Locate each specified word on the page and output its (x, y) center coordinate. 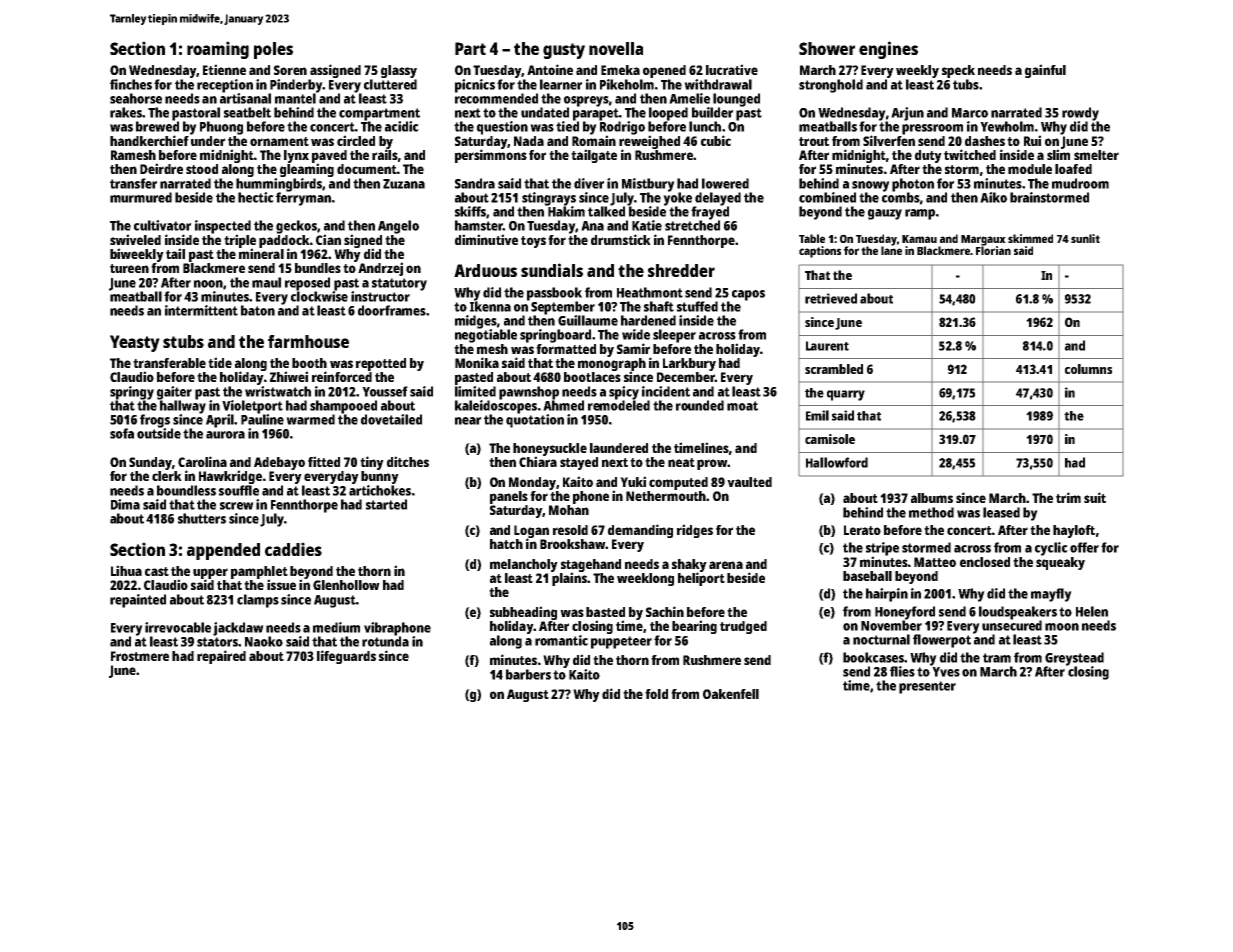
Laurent (827, 346)
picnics (475, 86)
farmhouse (308, 341)
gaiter (174, 393)
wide (636, 334)
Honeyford (905, 613)
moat (742, 406)
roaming (218, 50)
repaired (221, 657)
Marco (970, 113)
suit (1095, 497)
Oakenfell (731, 694)
